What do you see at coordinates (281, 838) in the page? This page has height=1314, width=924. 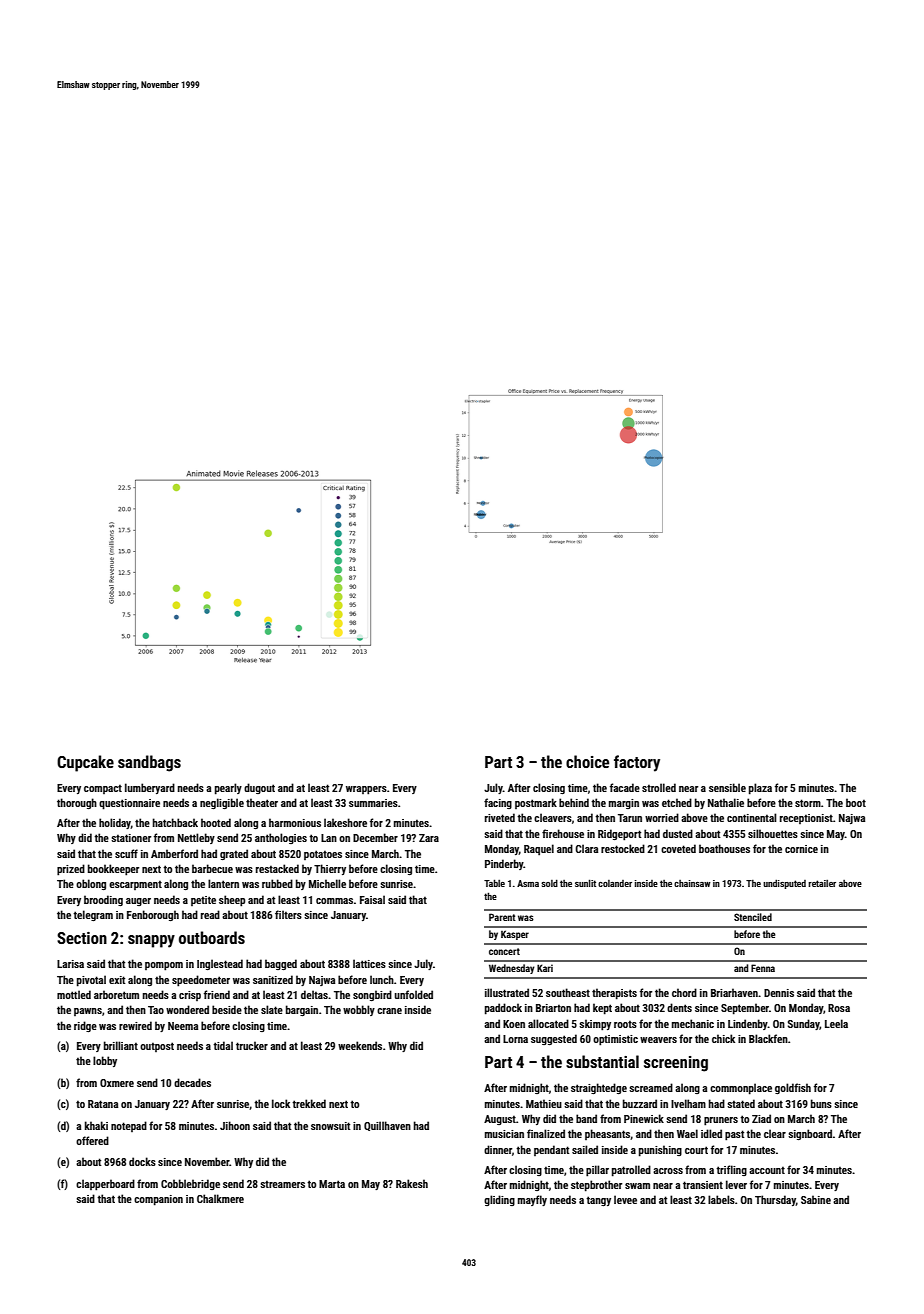 I see `anthologies` at bounding box center [281, 838].
